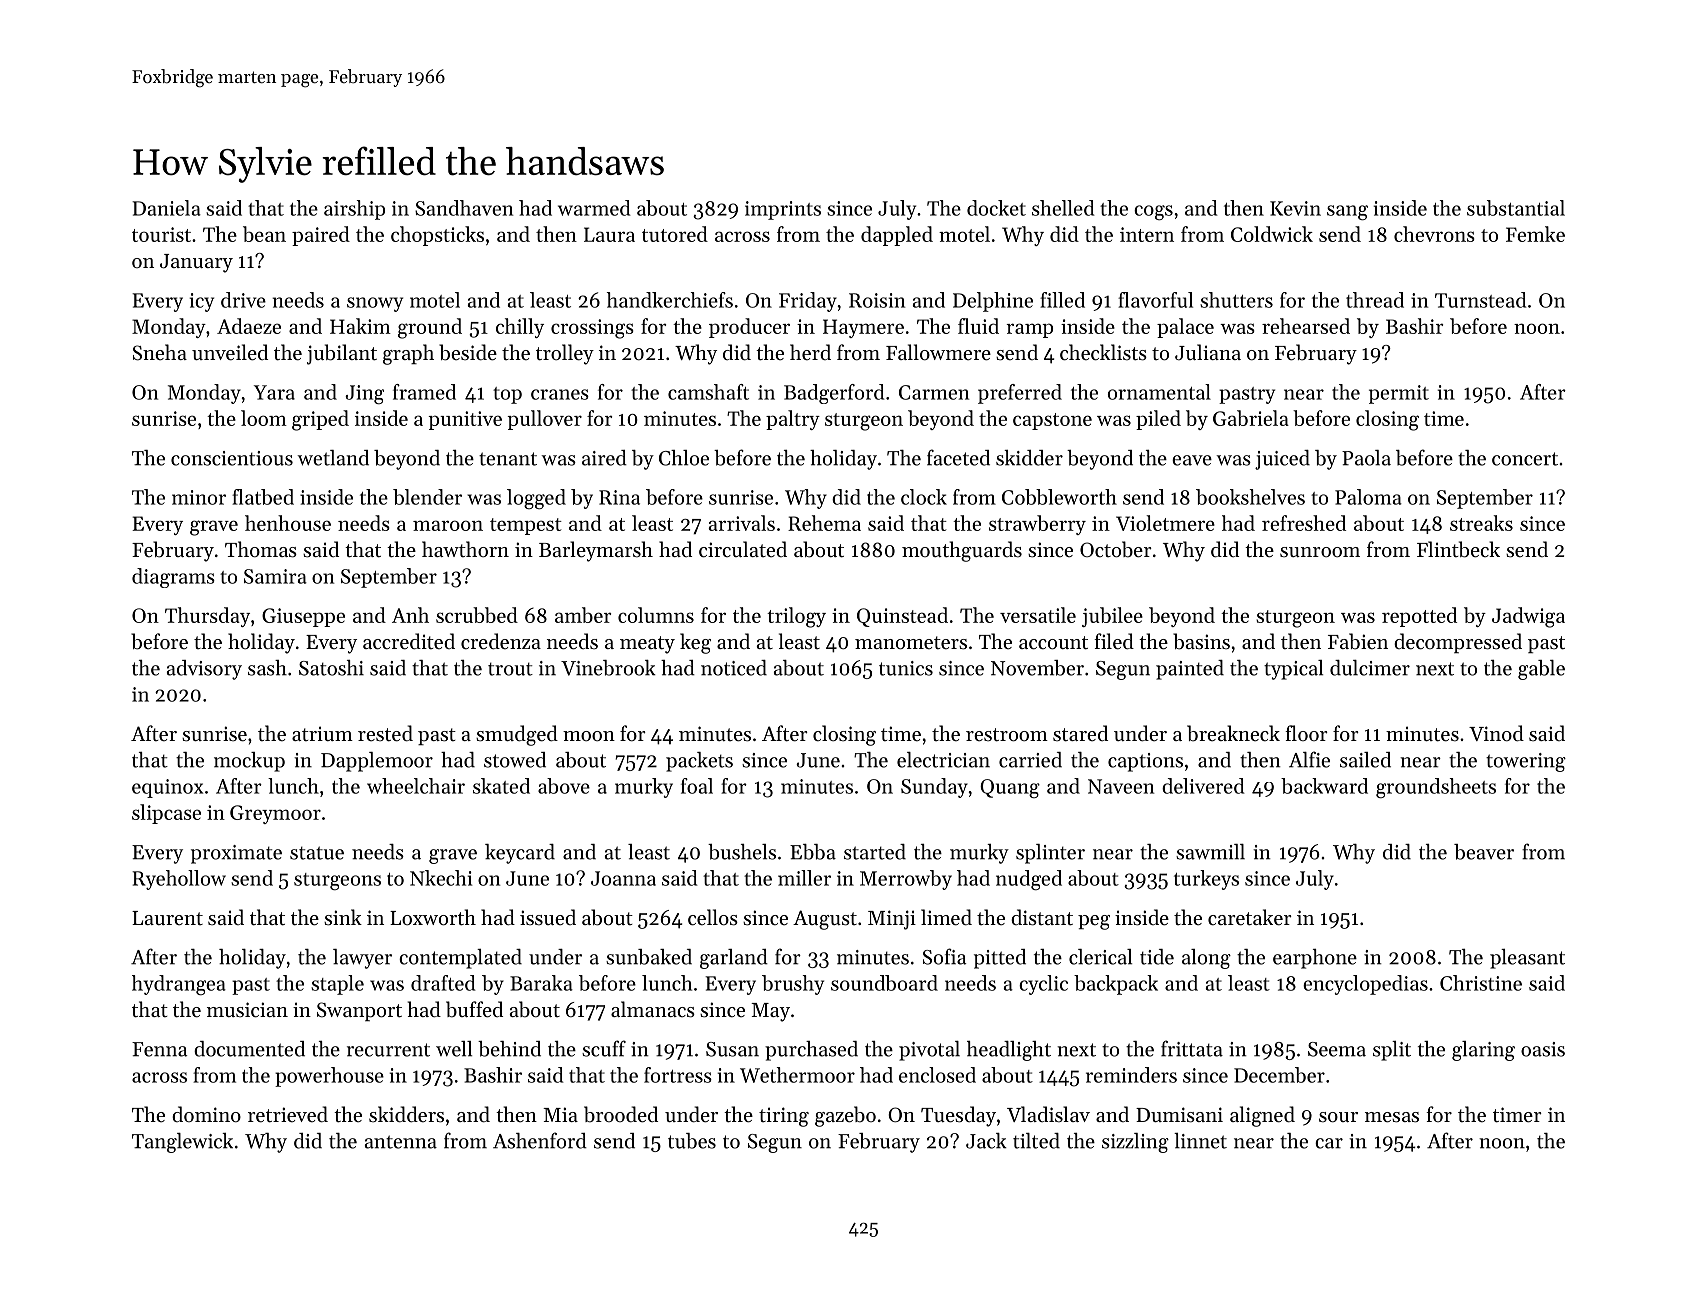 This screenshot has width=1697, height=1312. What do you see at coordinates (249, 762) in the screenshot?
I see `mockup` at bounding box center [249, 762].
